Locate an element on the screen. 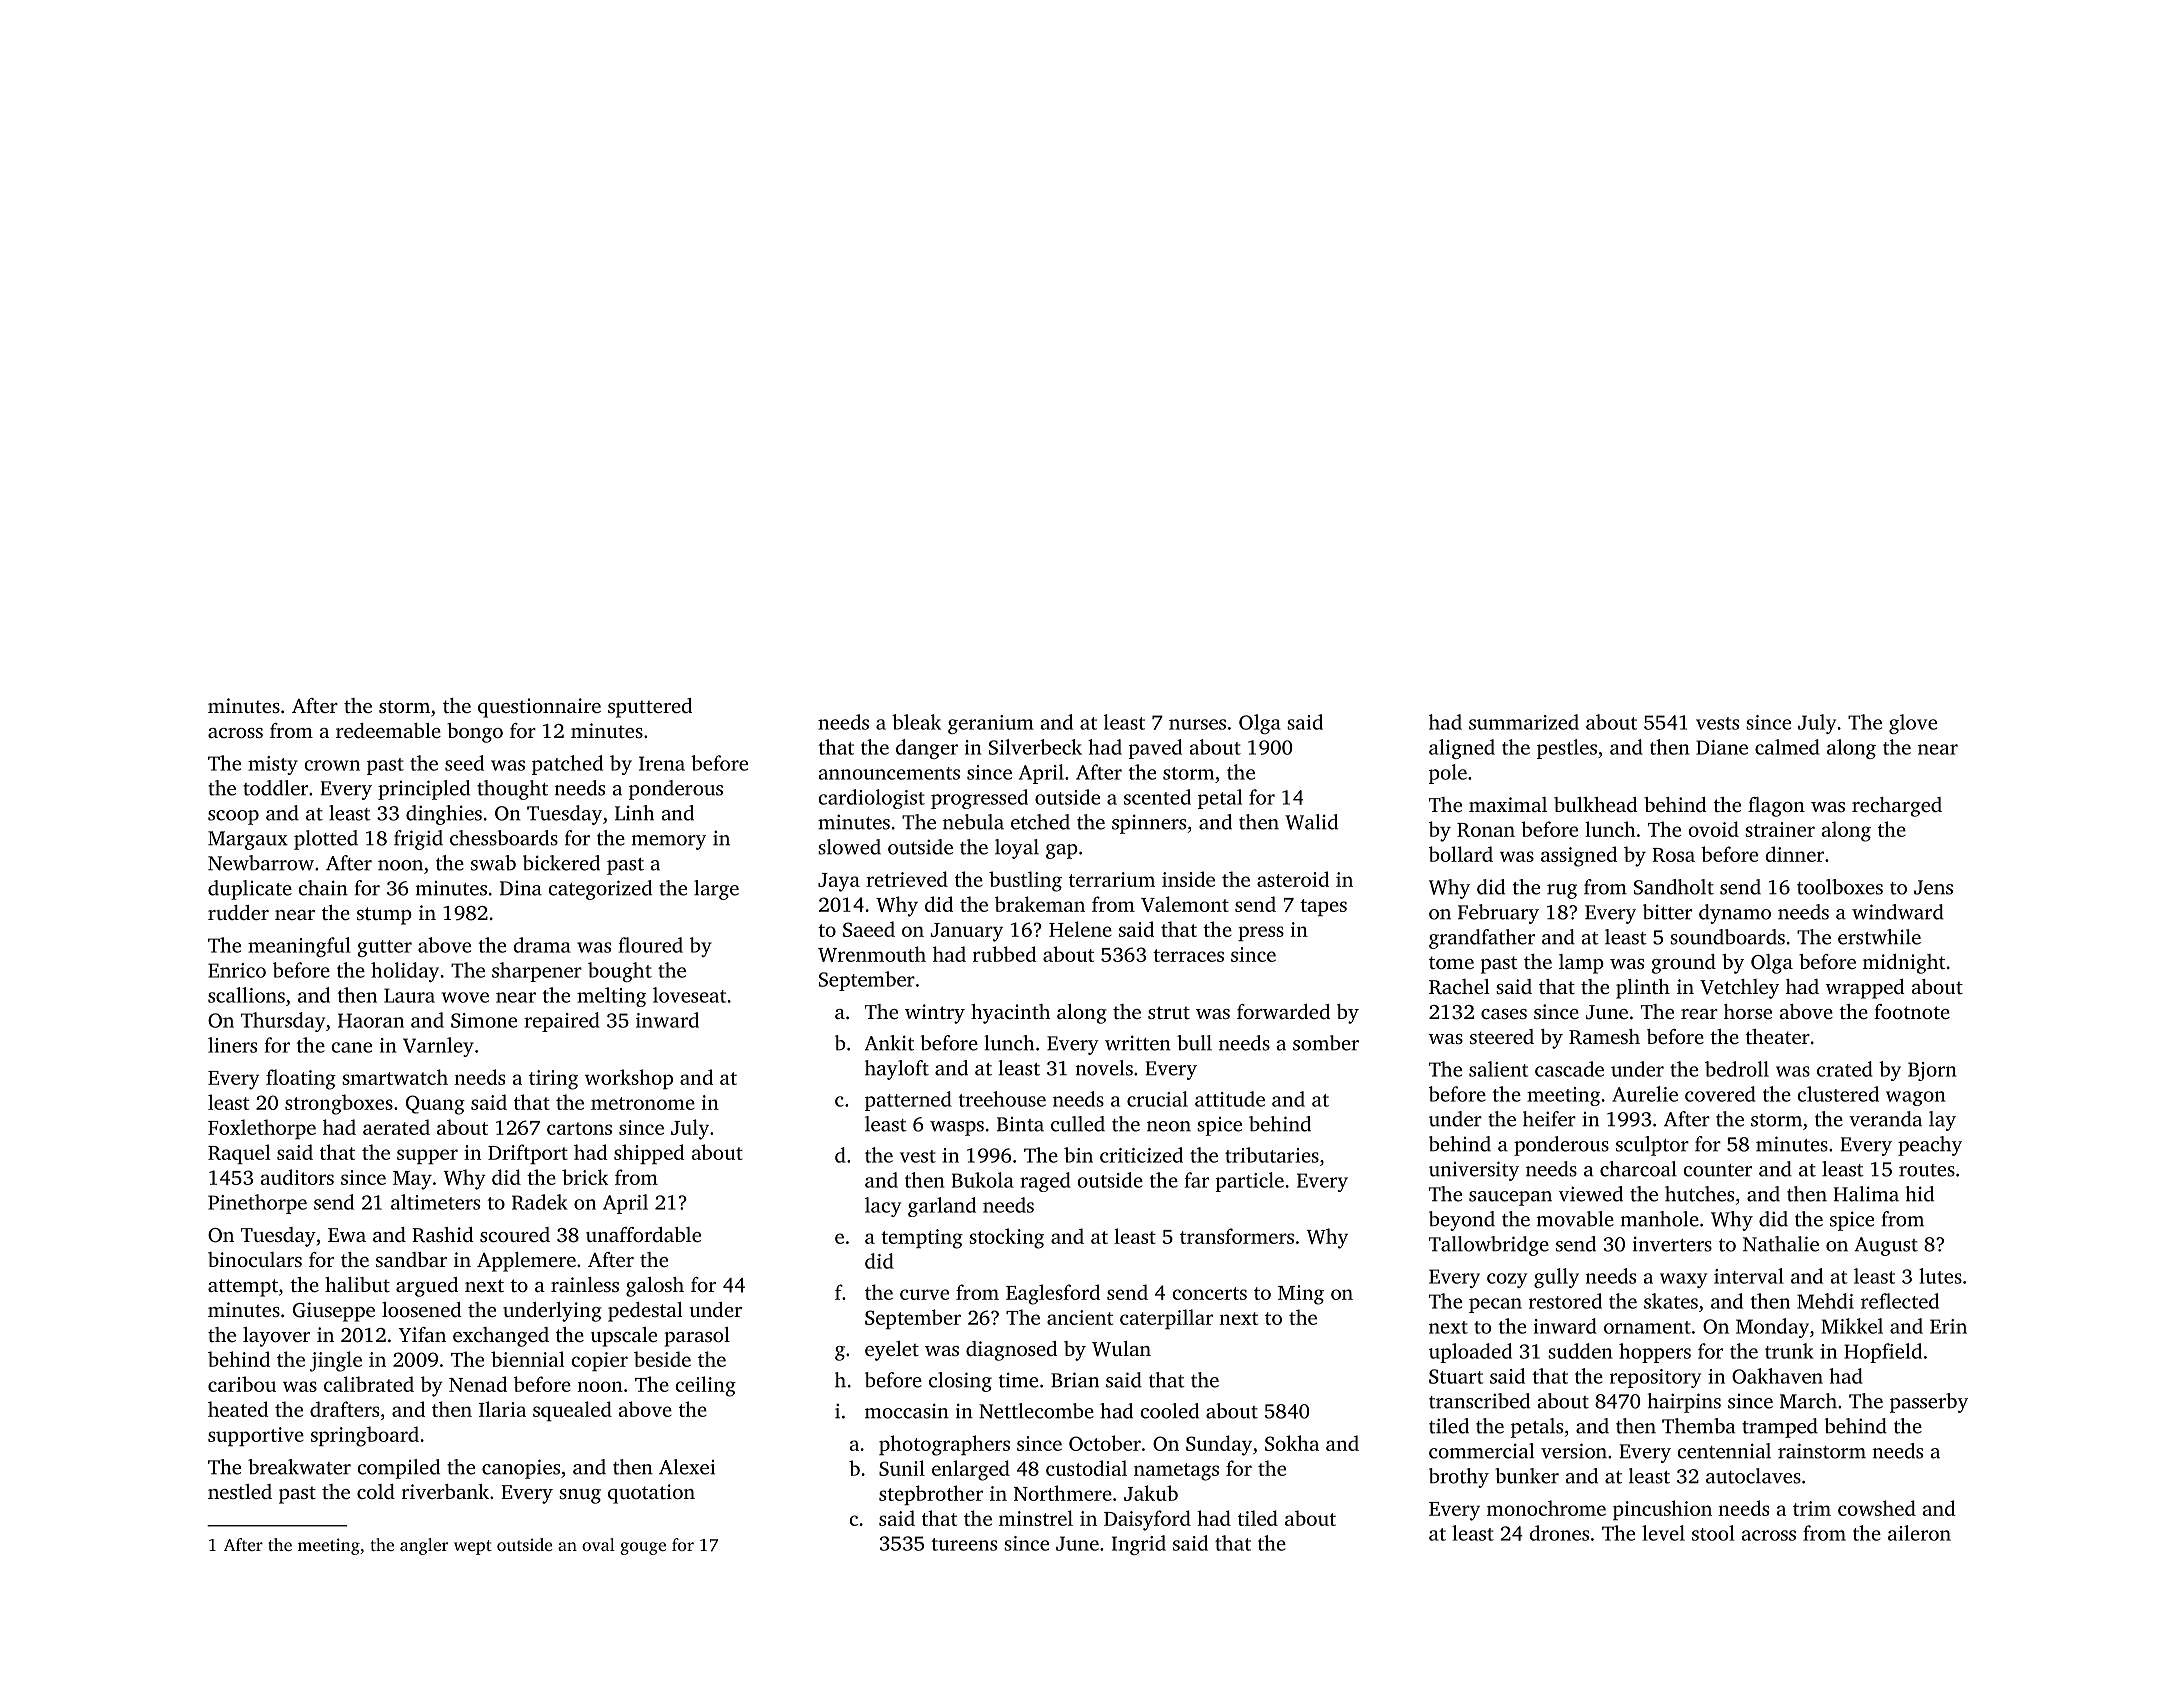  August is located at coordinates (1886, 1246).
